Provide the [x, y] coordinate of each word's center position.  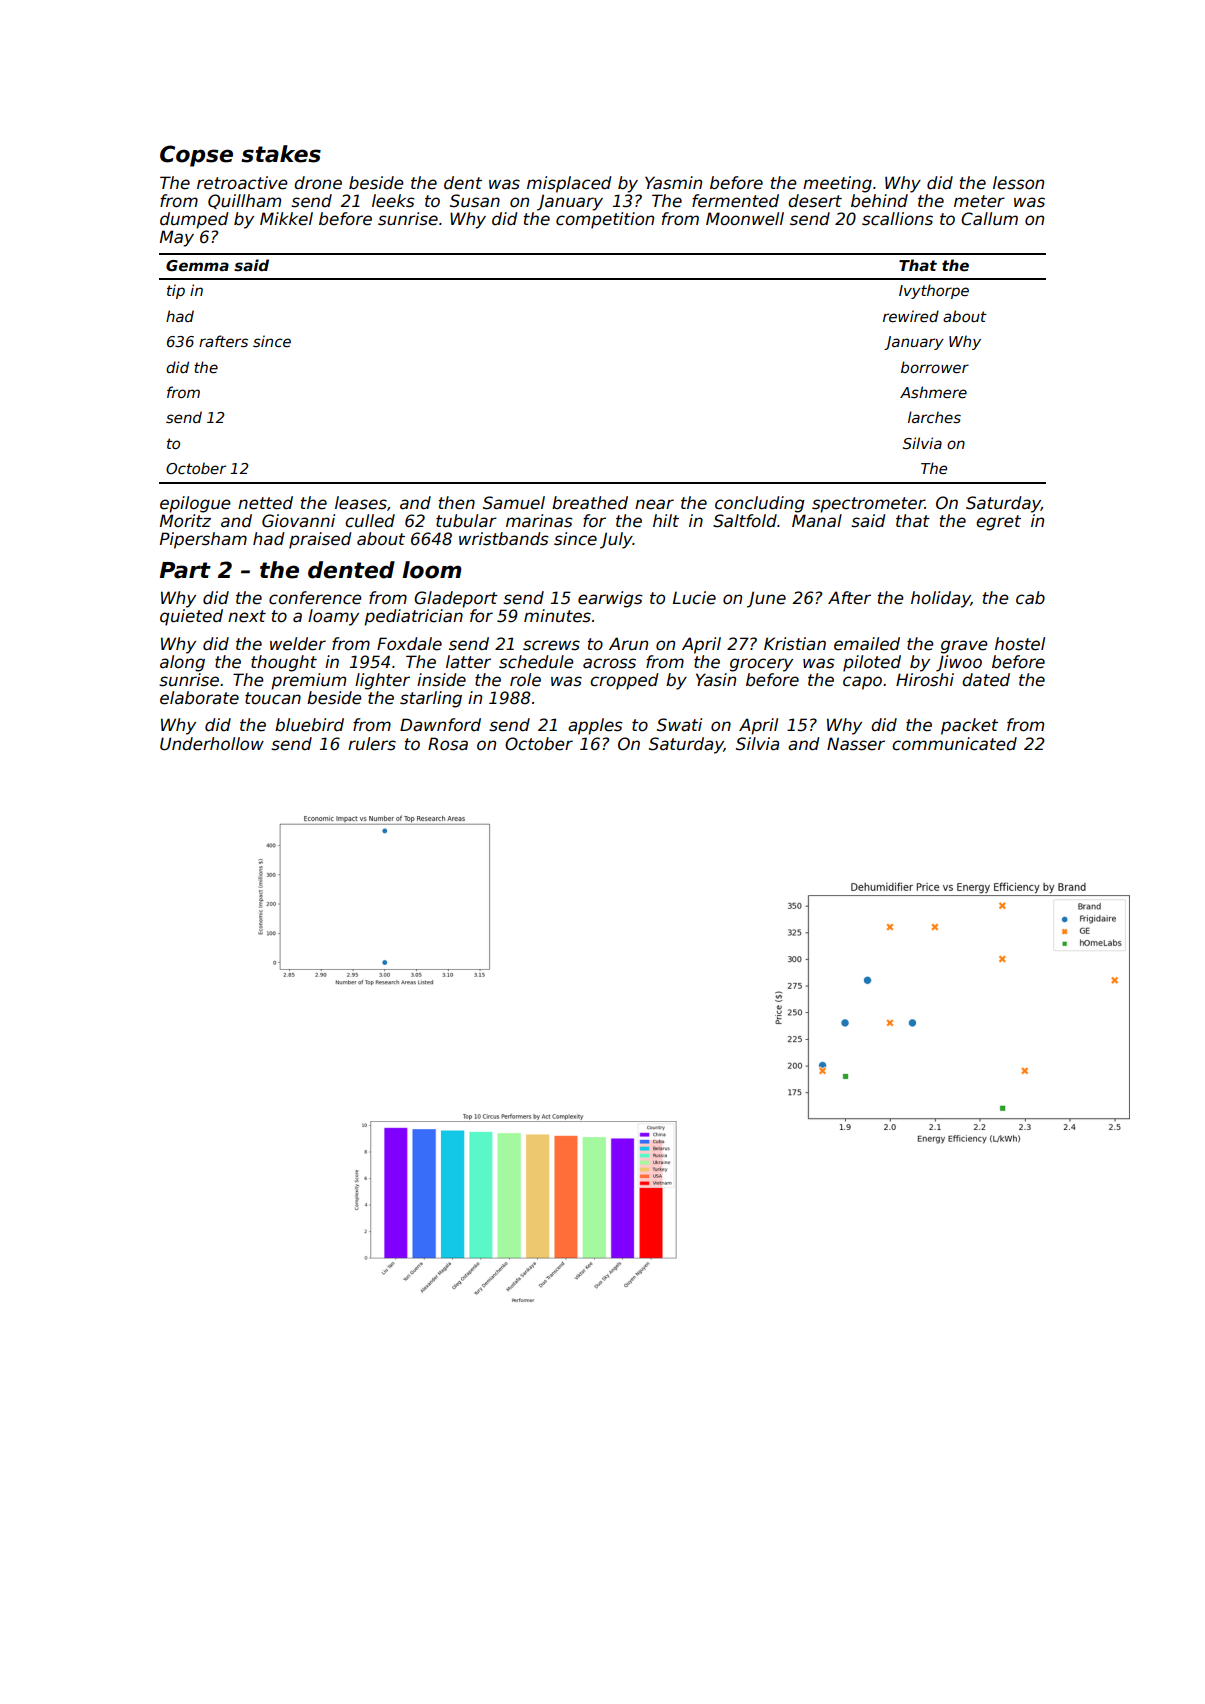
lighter [382, 681]
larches [934, 417]
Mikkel [286, 219]
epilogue [195, 504]
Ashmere [933, 392]
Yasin [716, 680]
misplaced [569, 184]
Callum [989, 219]
